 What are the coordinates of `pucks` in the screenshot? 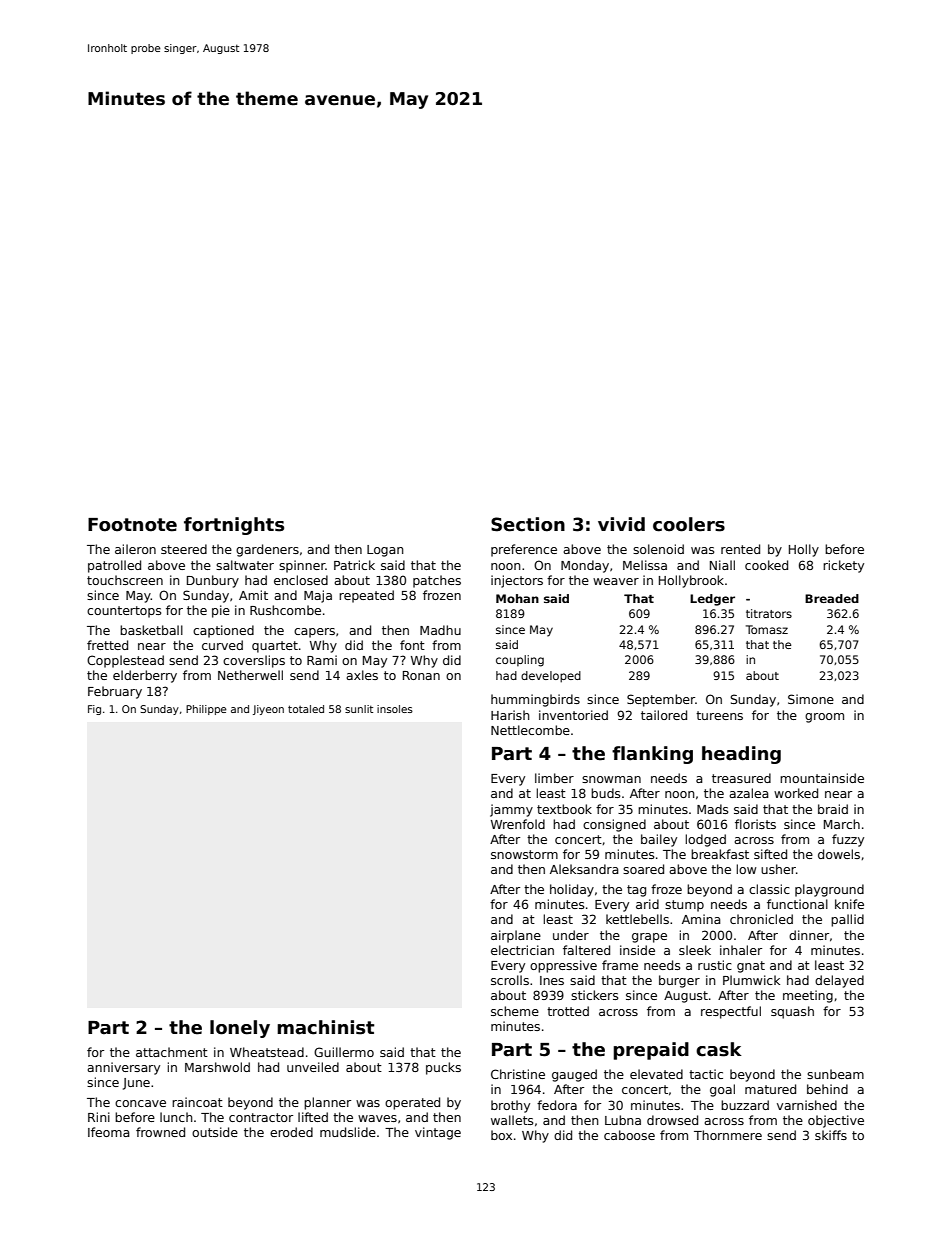 It's located at (443, 1068).
